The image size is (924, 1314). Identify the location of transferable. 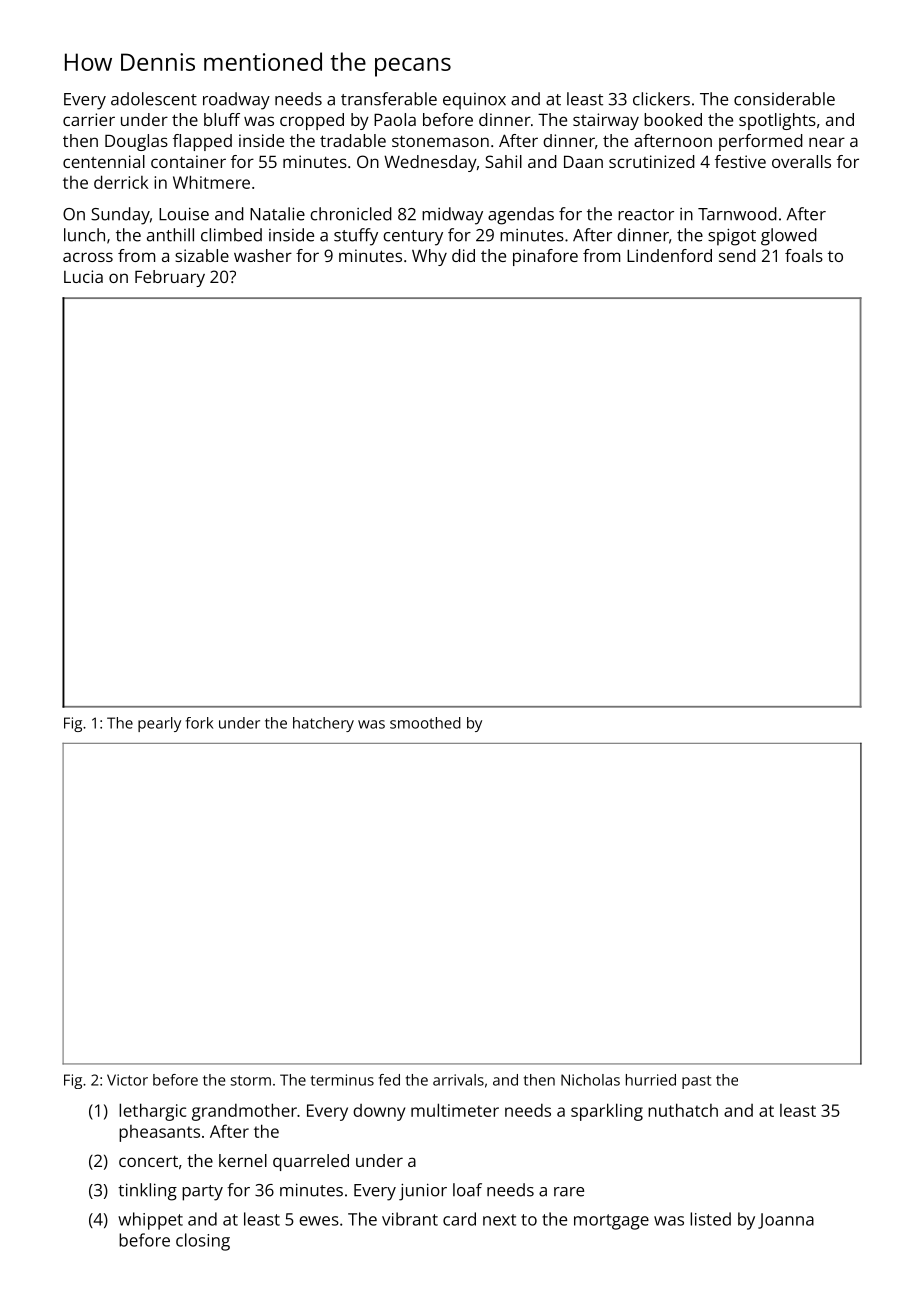
(389, 99).
